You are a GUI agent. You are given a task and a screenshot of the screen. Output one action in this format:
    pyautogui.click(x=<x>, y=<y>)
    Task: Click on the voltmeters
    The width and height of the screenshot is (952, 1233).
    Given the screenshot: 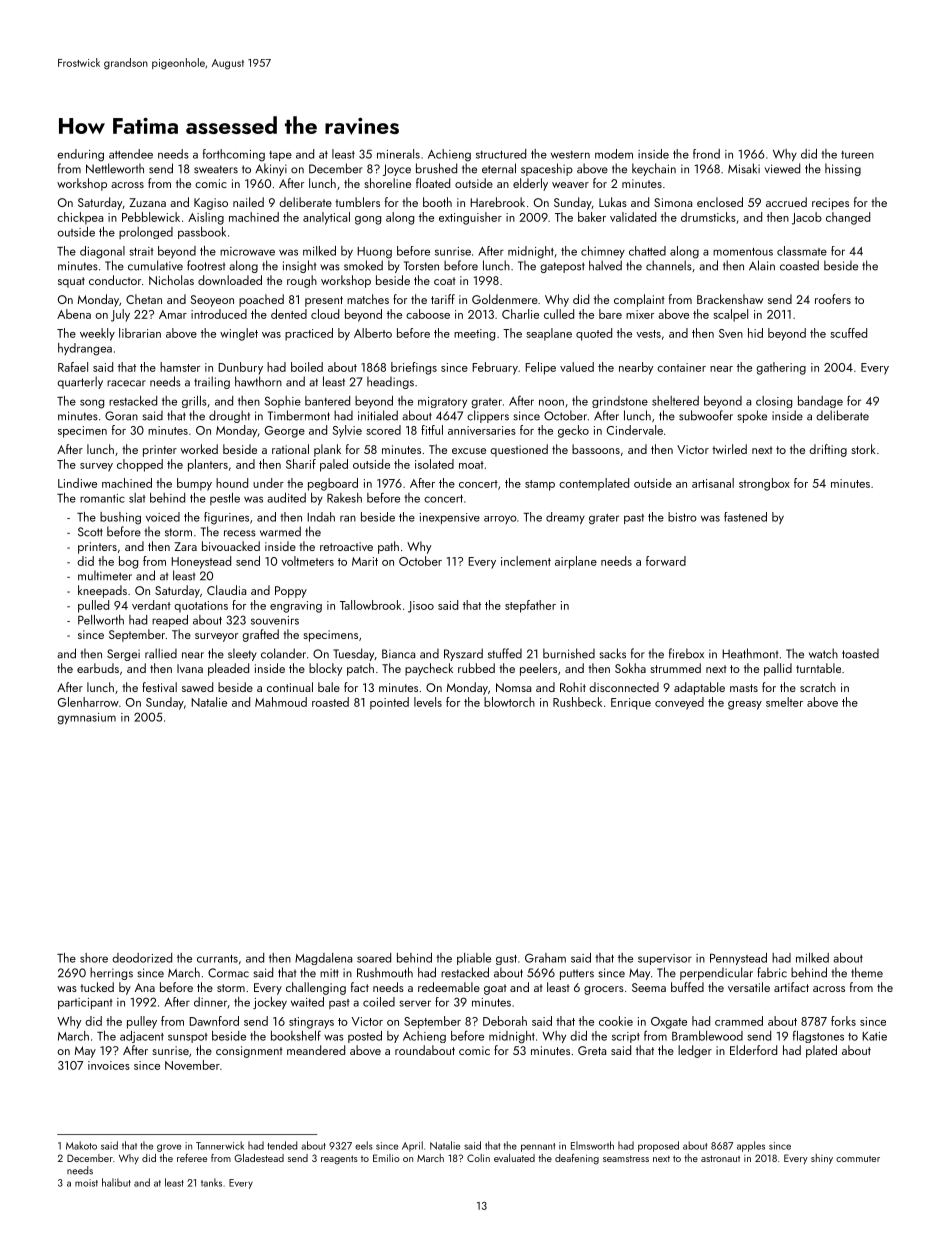 What is the action you would take?
    pyautogui.click(x=307, y=561)
